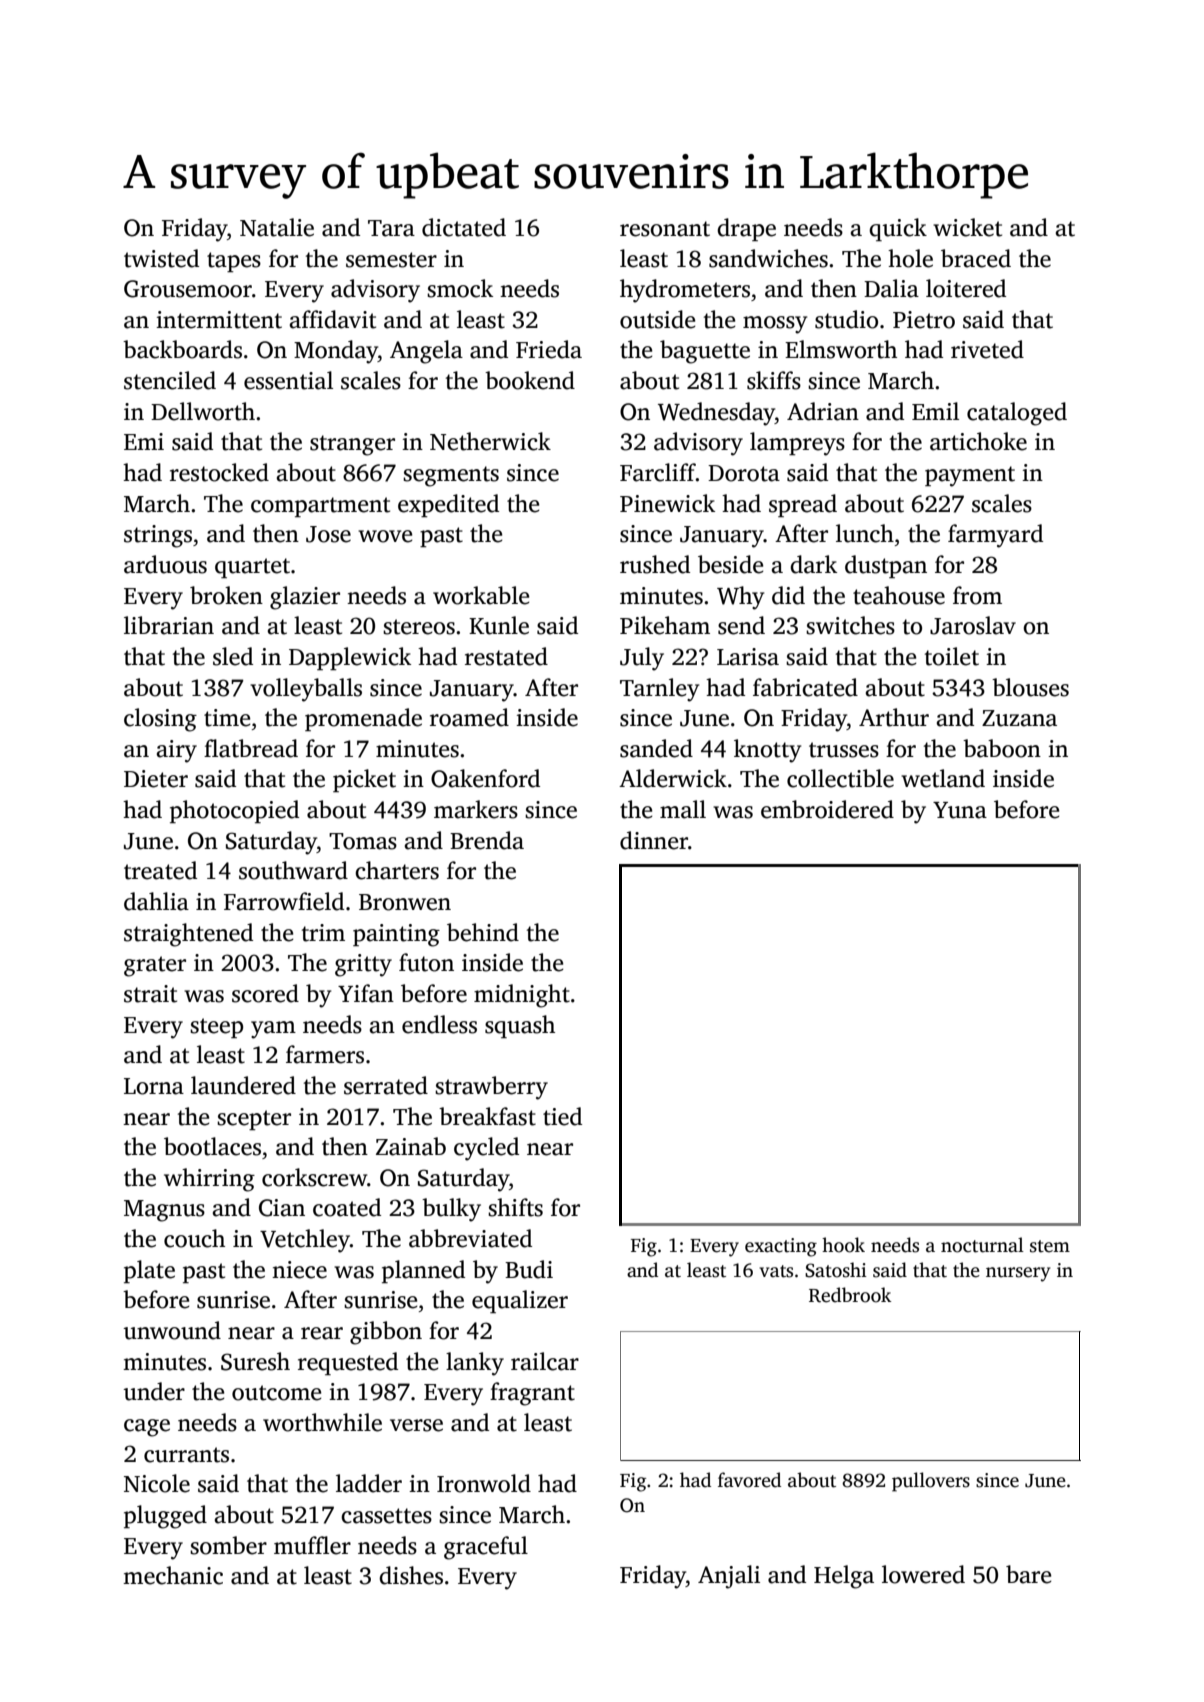 The height and width of the screenshot is (1702, 1204). I want to click on switches, so click(850, 625).
